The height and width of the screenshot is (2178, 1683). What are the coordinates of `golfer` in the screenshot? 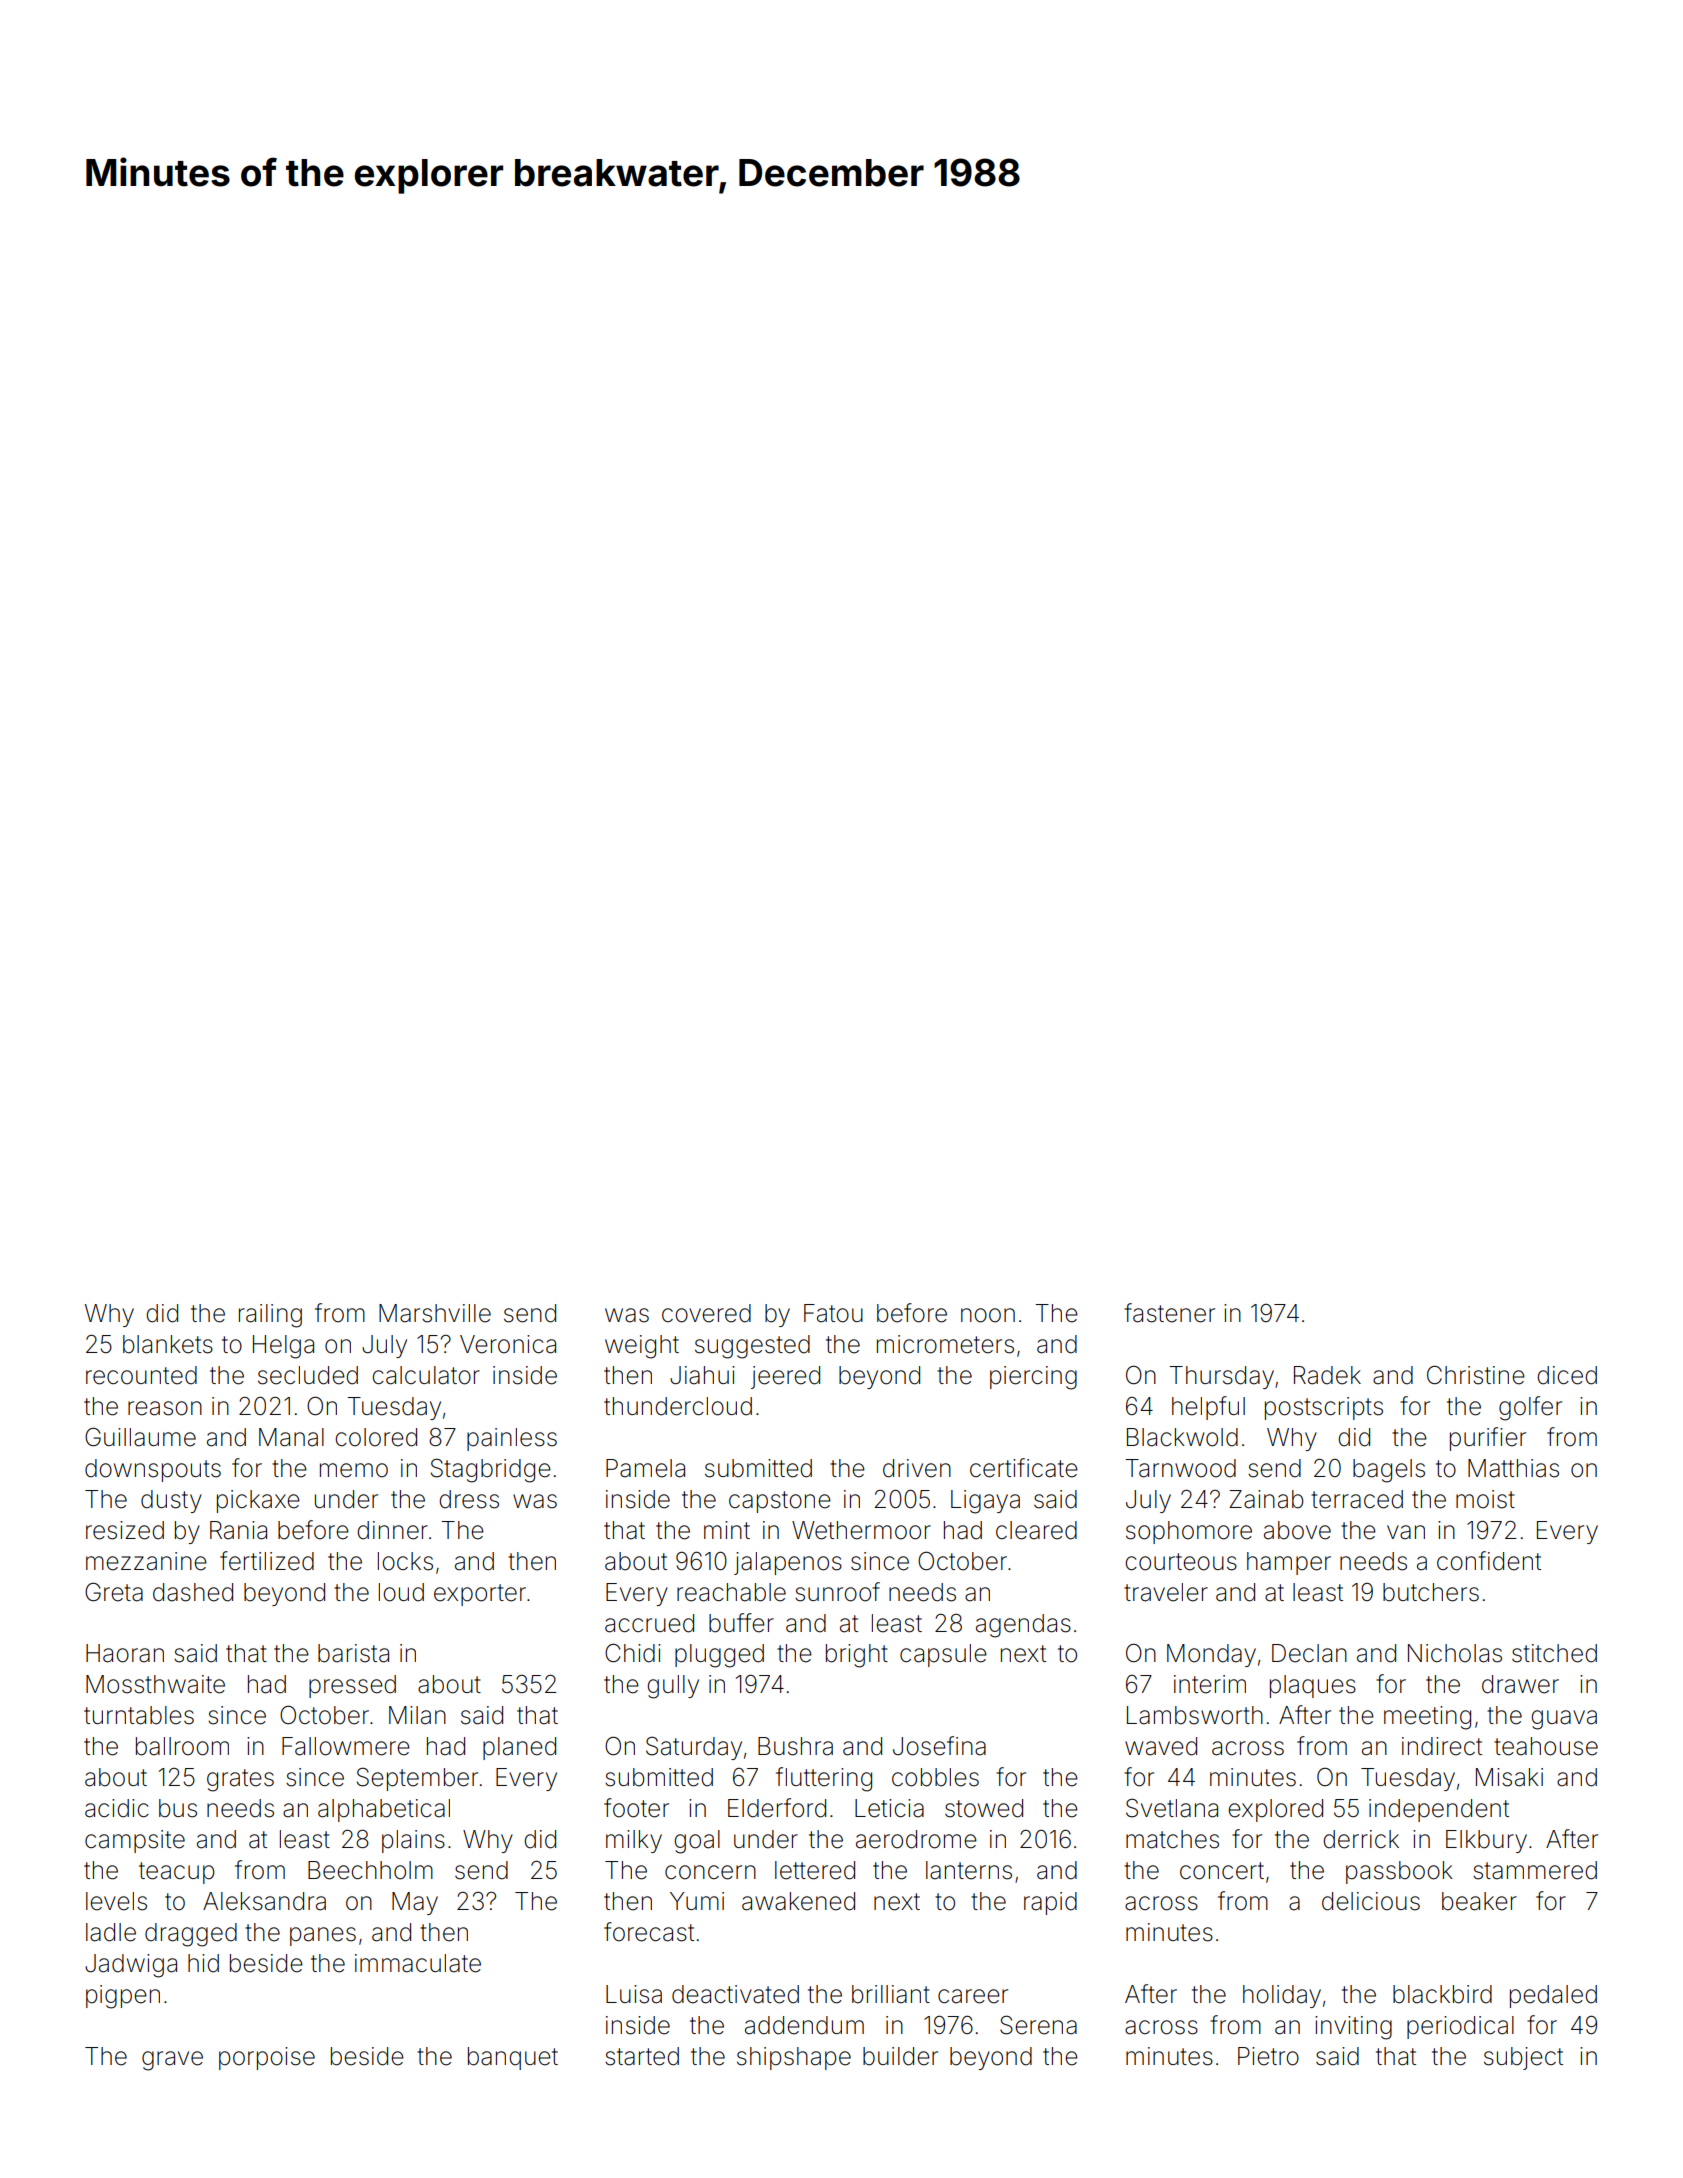 It's located at (1530, 1408).
